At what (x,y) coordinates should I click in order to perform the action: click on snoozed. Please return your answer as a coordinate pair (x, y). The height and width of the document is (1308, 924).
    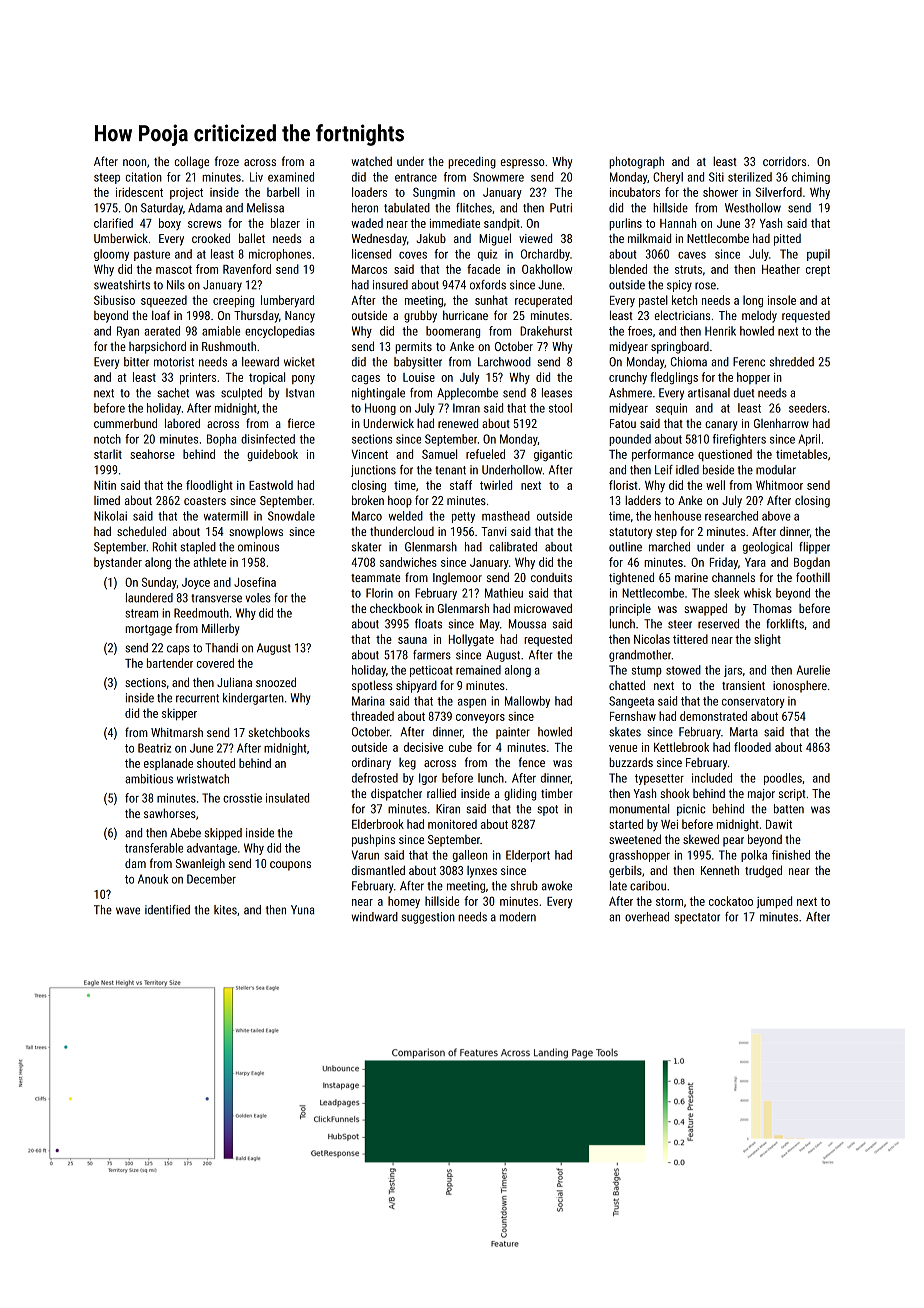
    Looking at the image, I should click on (276, 682).
